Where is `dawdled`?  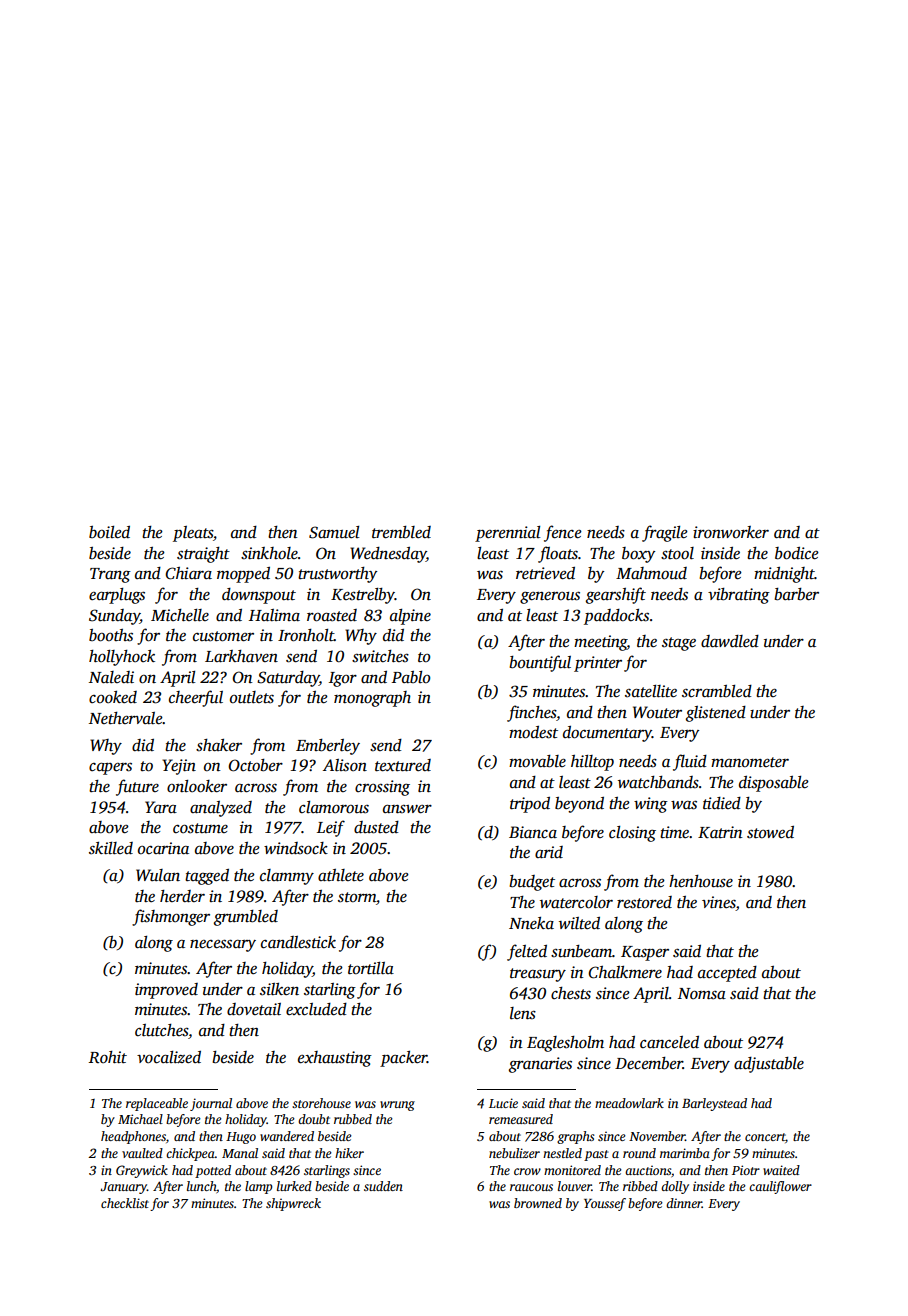 dawdled is located at coordinates (730, 641).
